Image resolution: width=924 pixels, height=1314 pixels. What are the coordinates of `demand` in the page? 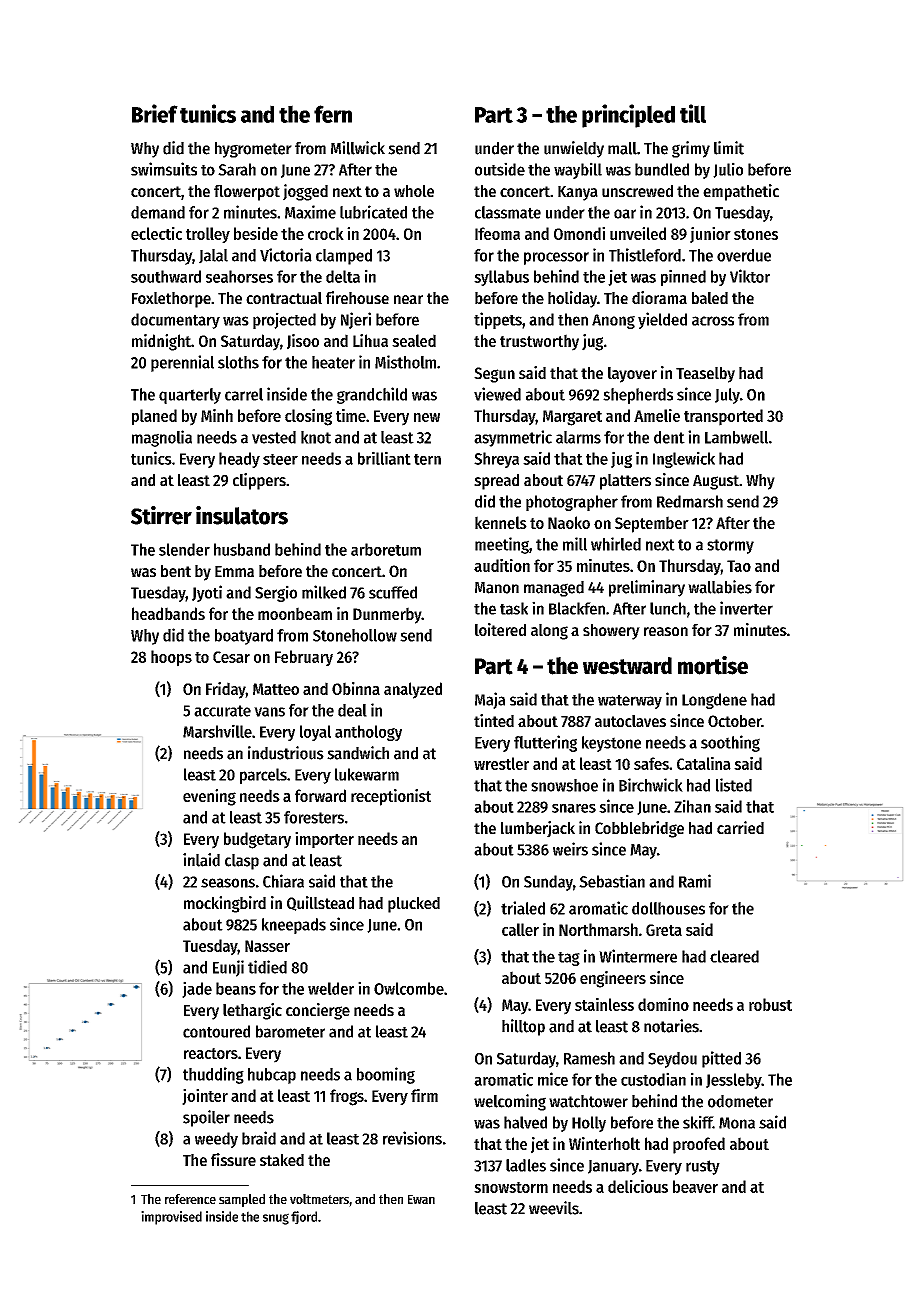 It's located at (158, 212).
